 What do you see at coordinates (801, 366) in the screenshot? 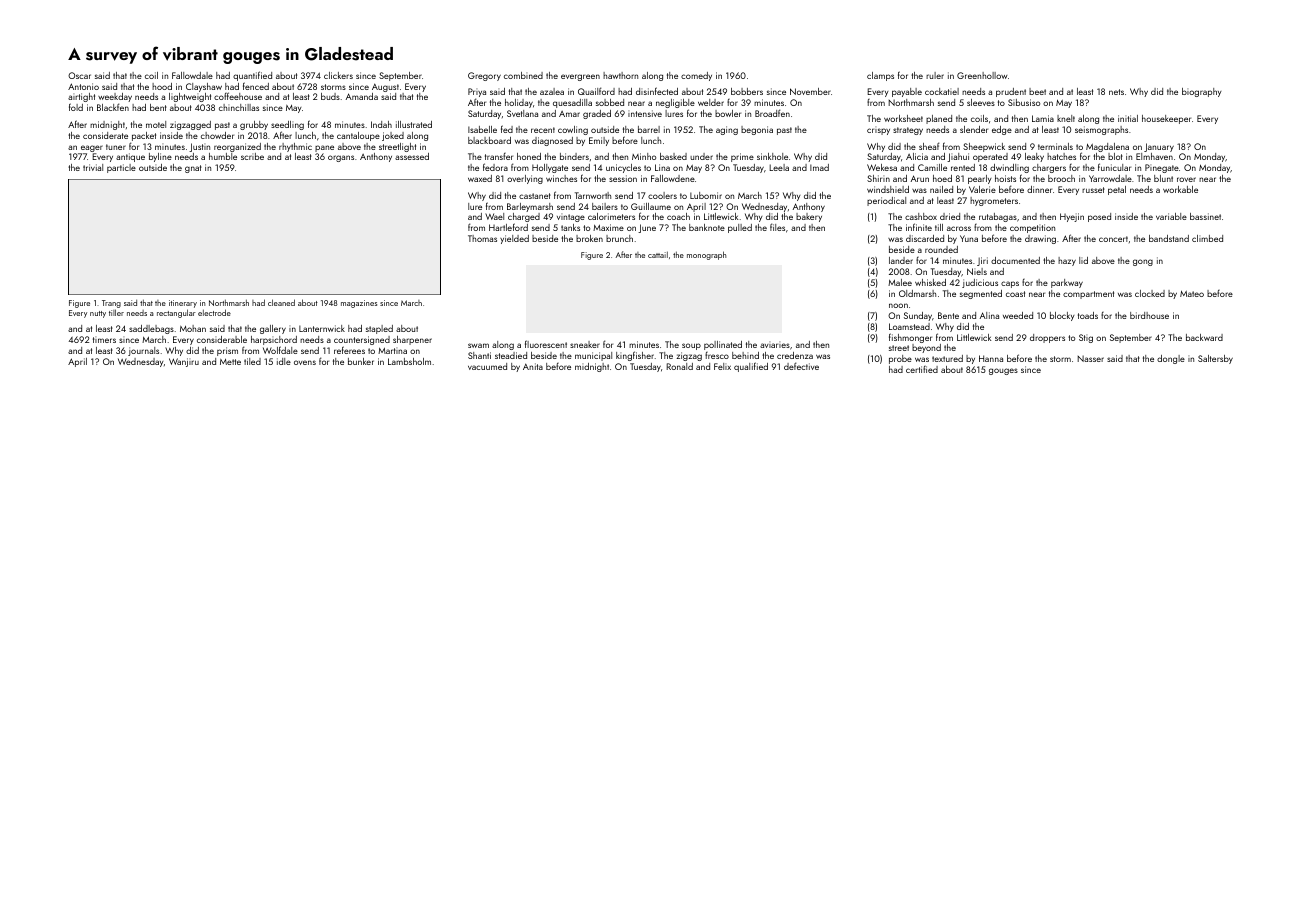
I see `defective` at bounding box center [801, 366].
